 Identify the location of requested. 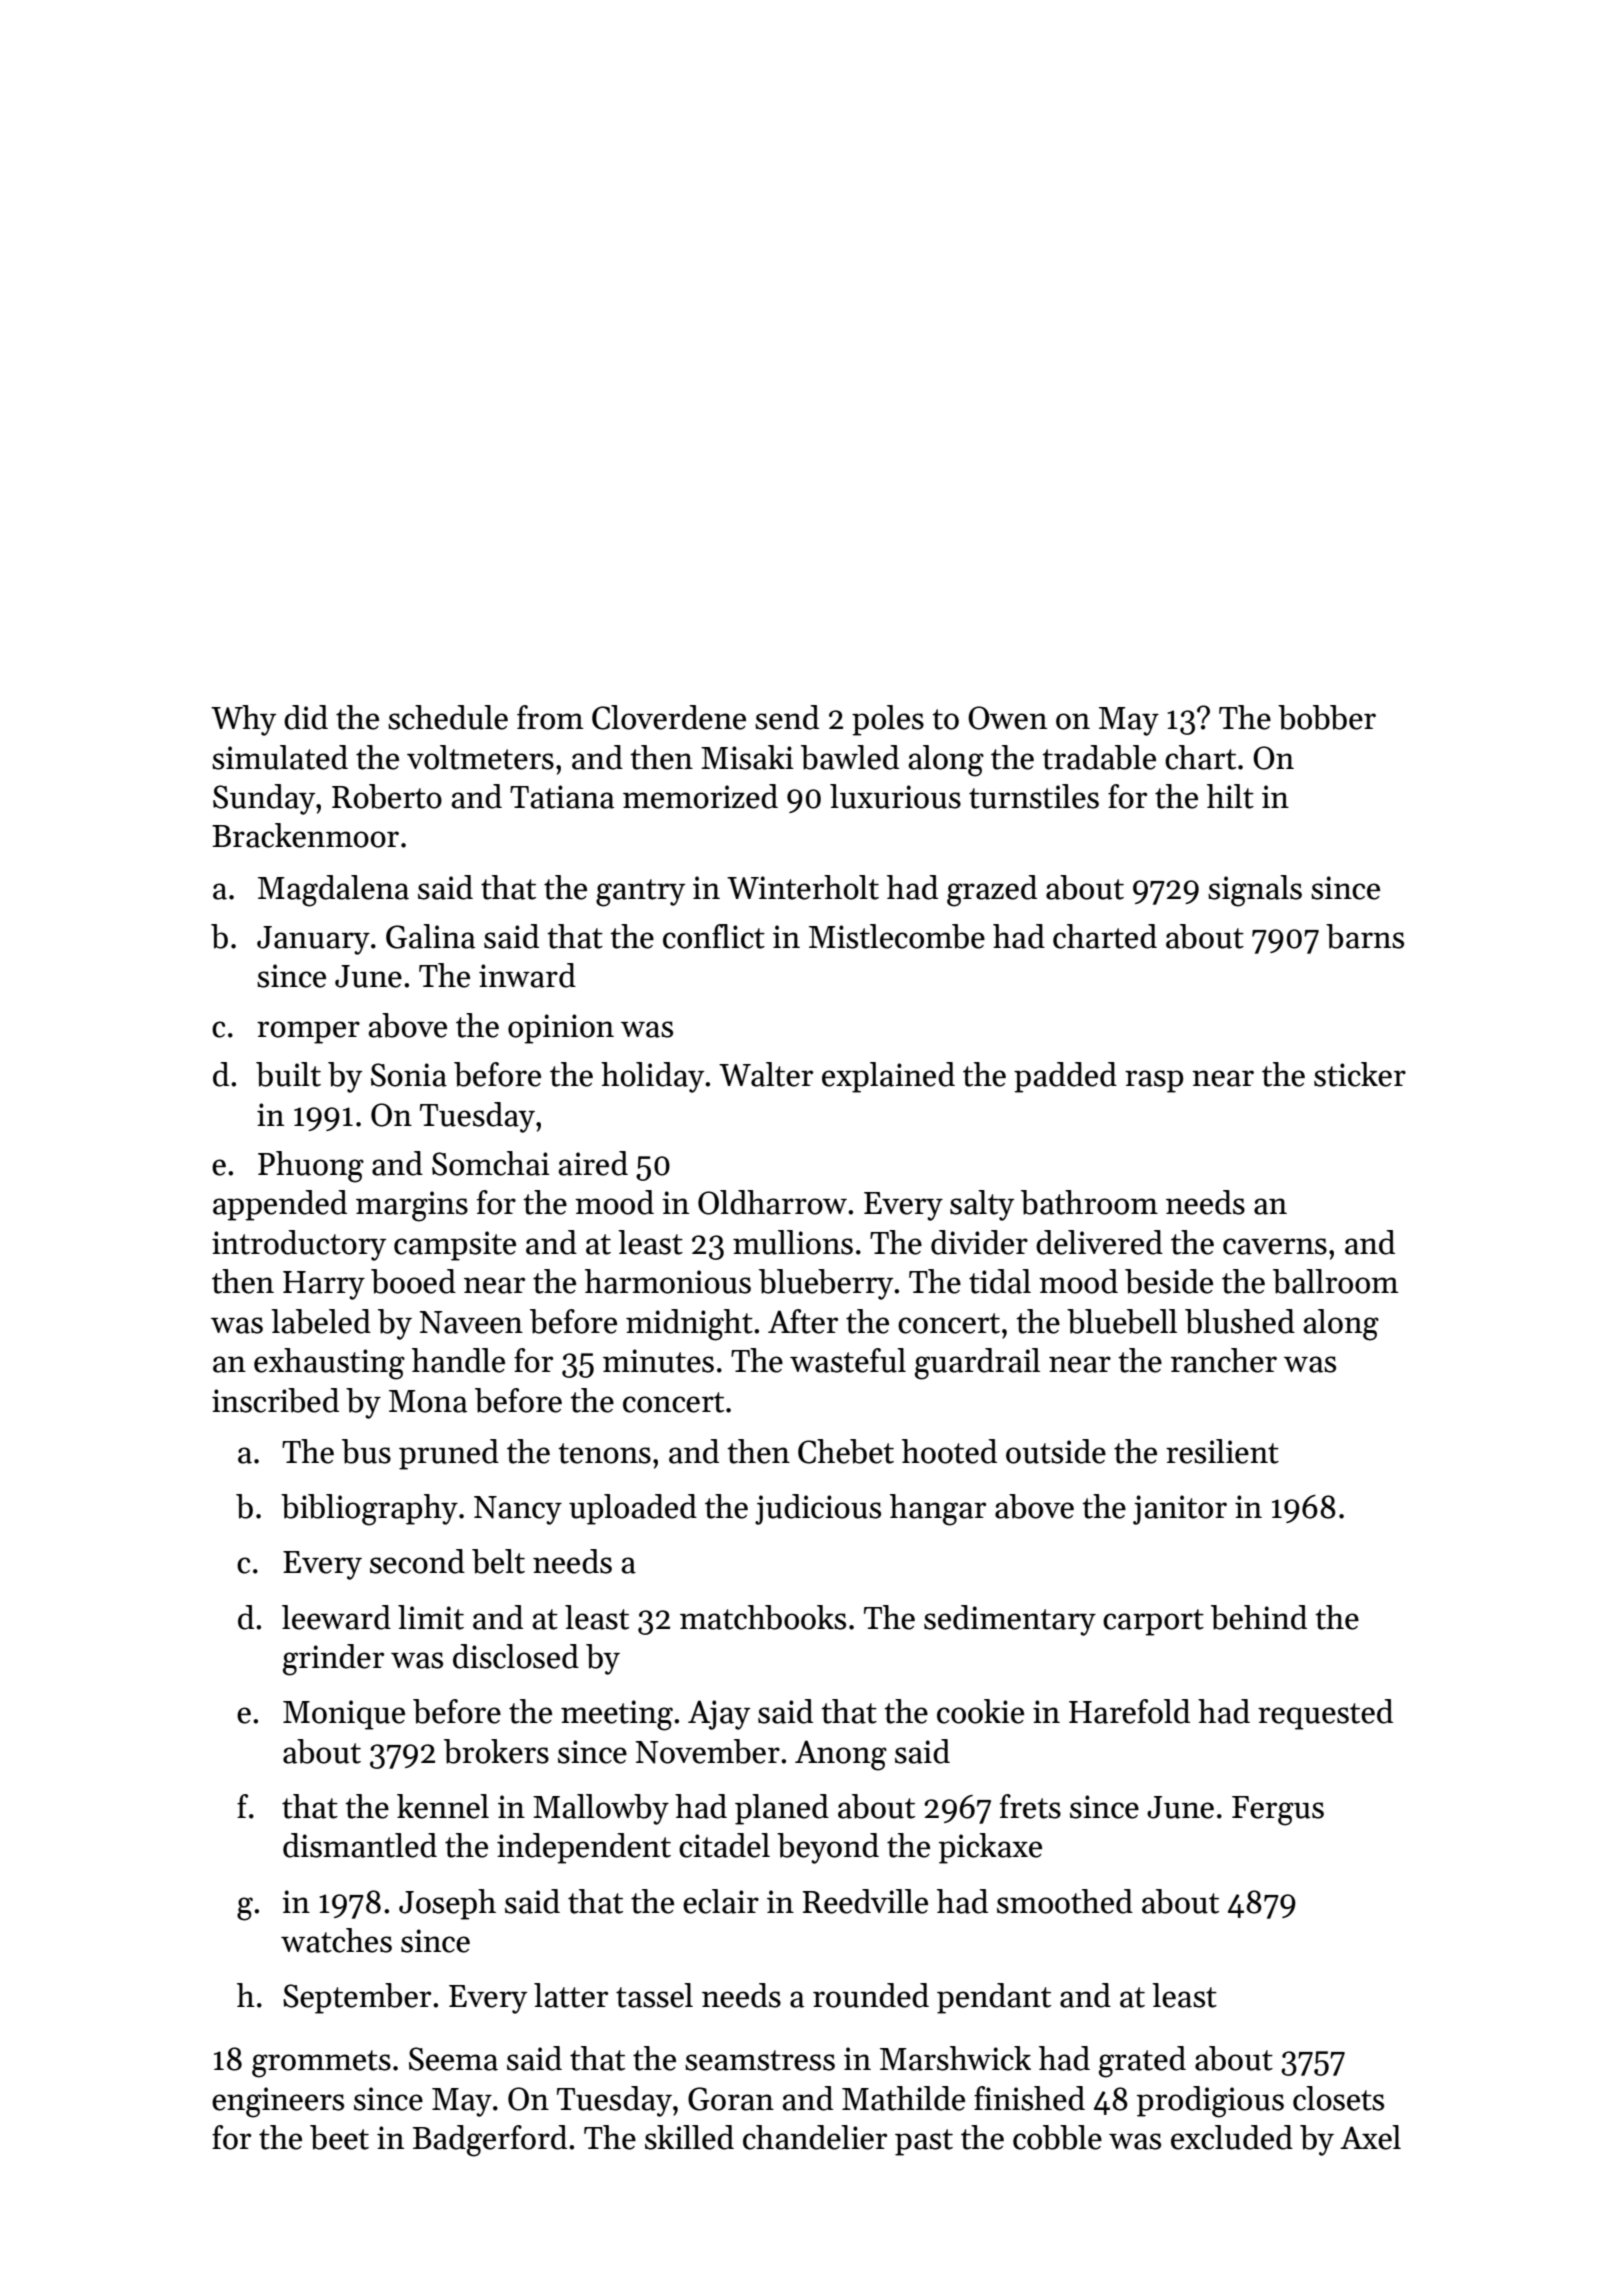
(1325, 1714).
